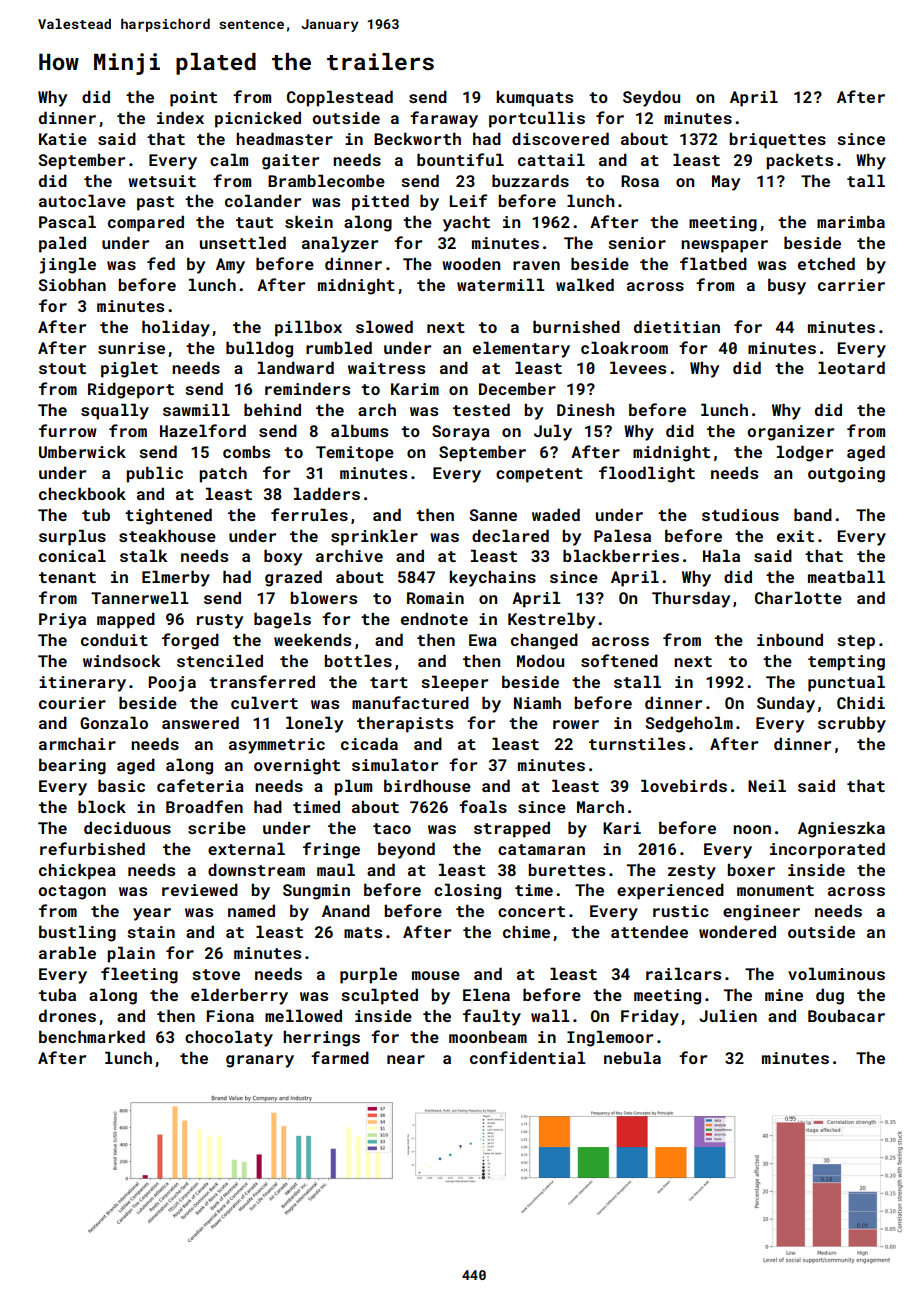  What do you see at coordinates (200, 785) in the image?
I see `cafeteria` at bounding box center [200, 785].
